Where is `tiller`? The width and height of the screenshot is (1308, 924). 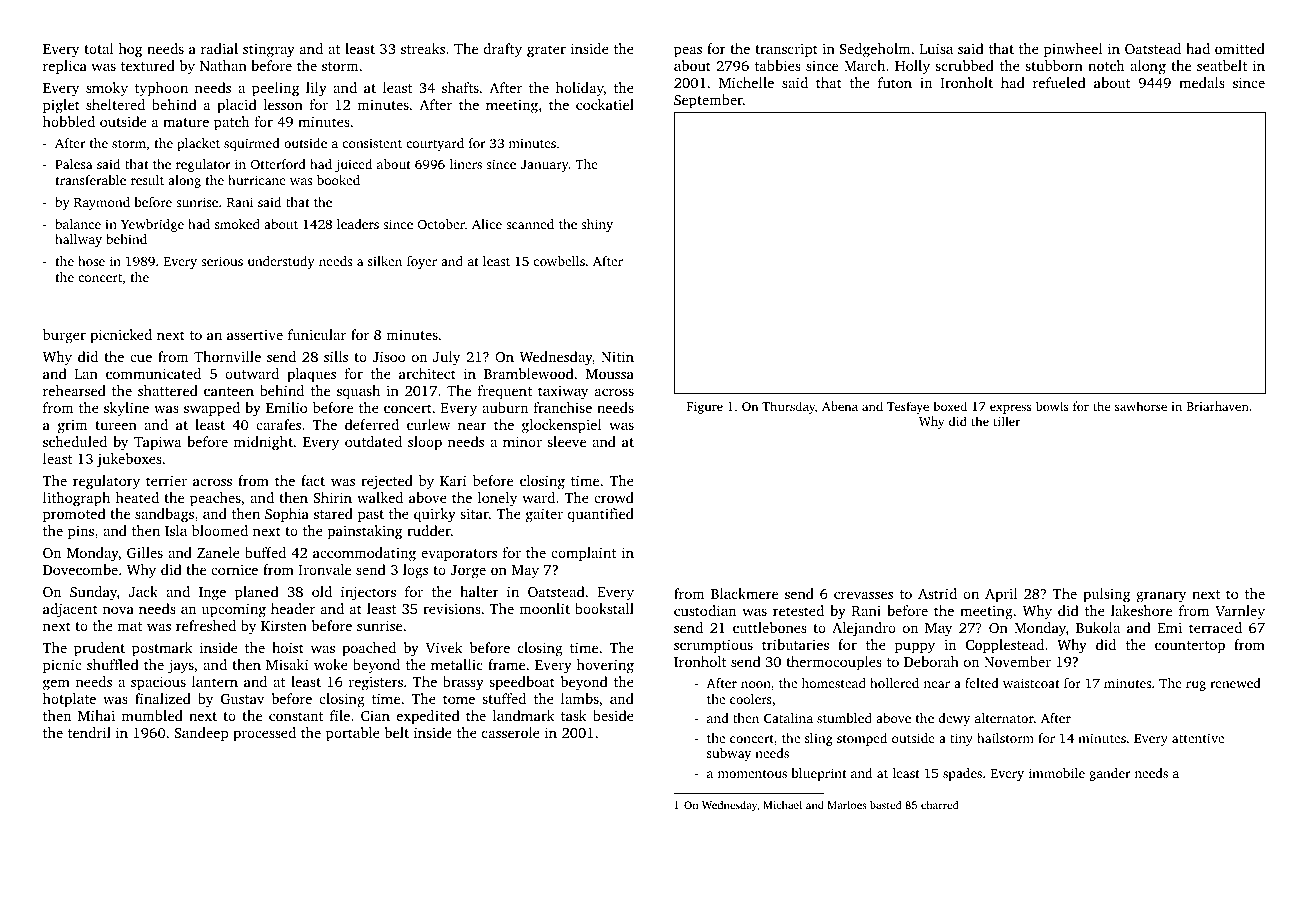 tiller is located at coordinates (1006, 421).
